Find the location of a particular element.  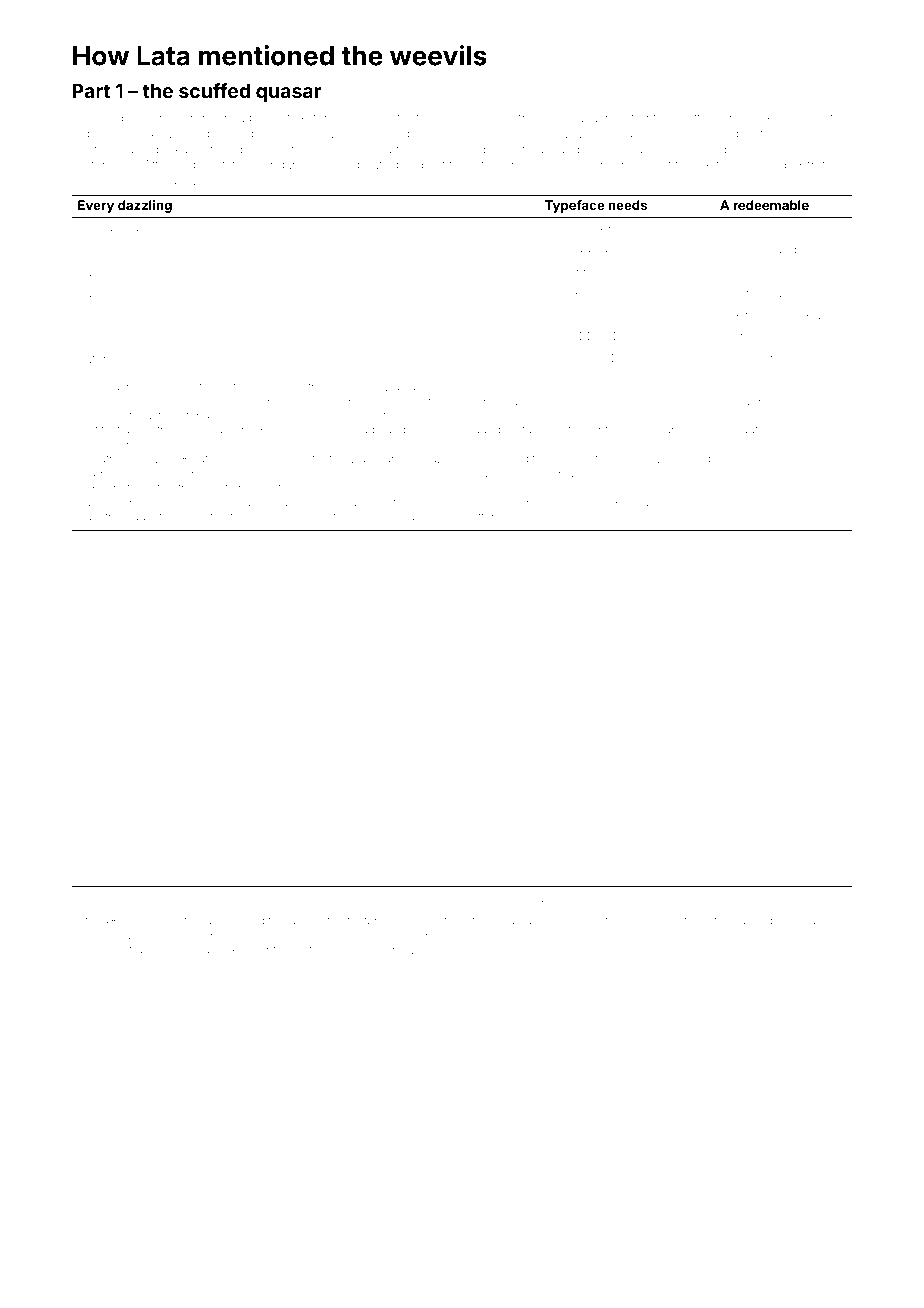

squawked is located at coordinates (788, 921).
